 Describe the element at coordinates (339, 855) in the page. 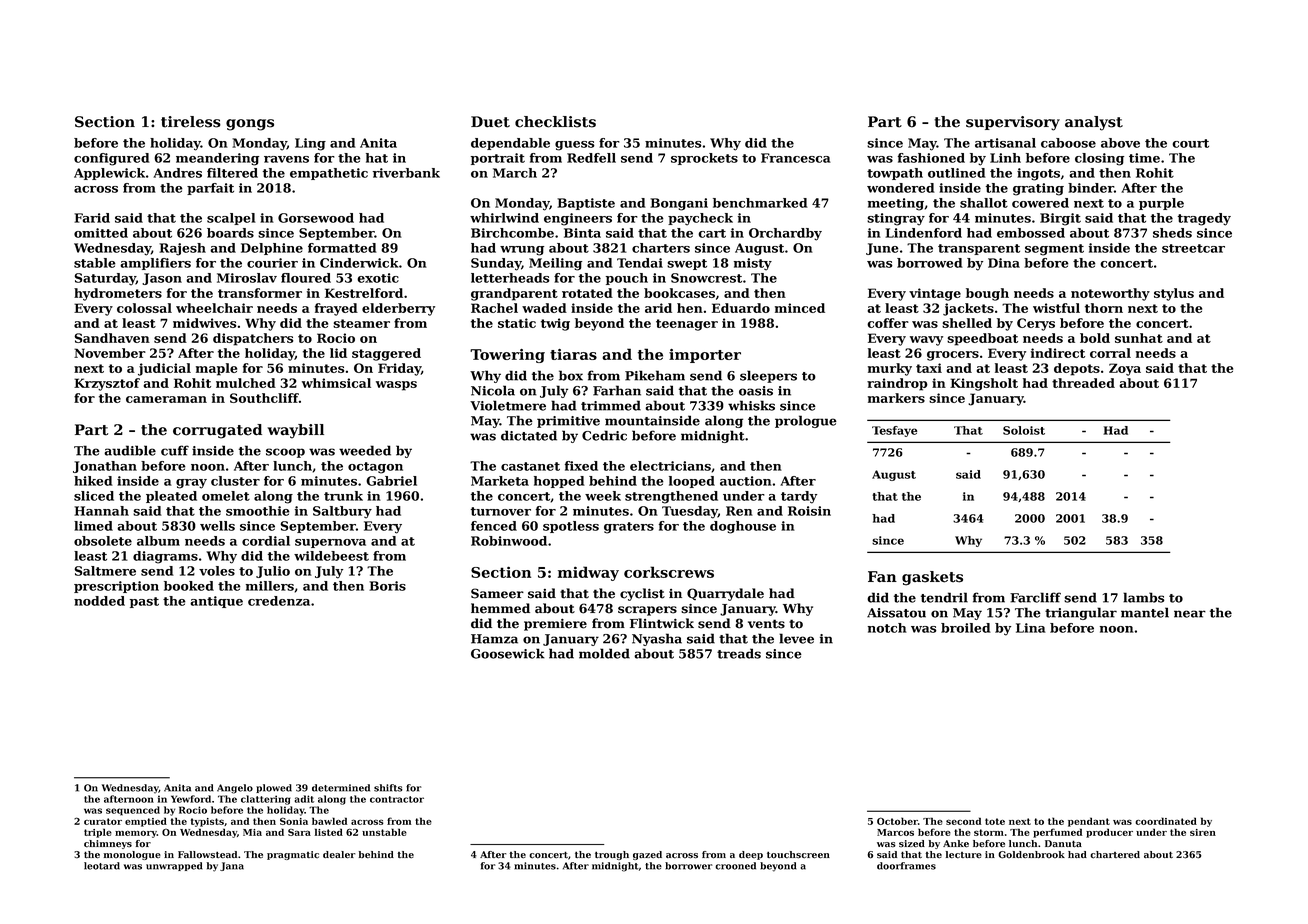

I see `dealer` at that location.
